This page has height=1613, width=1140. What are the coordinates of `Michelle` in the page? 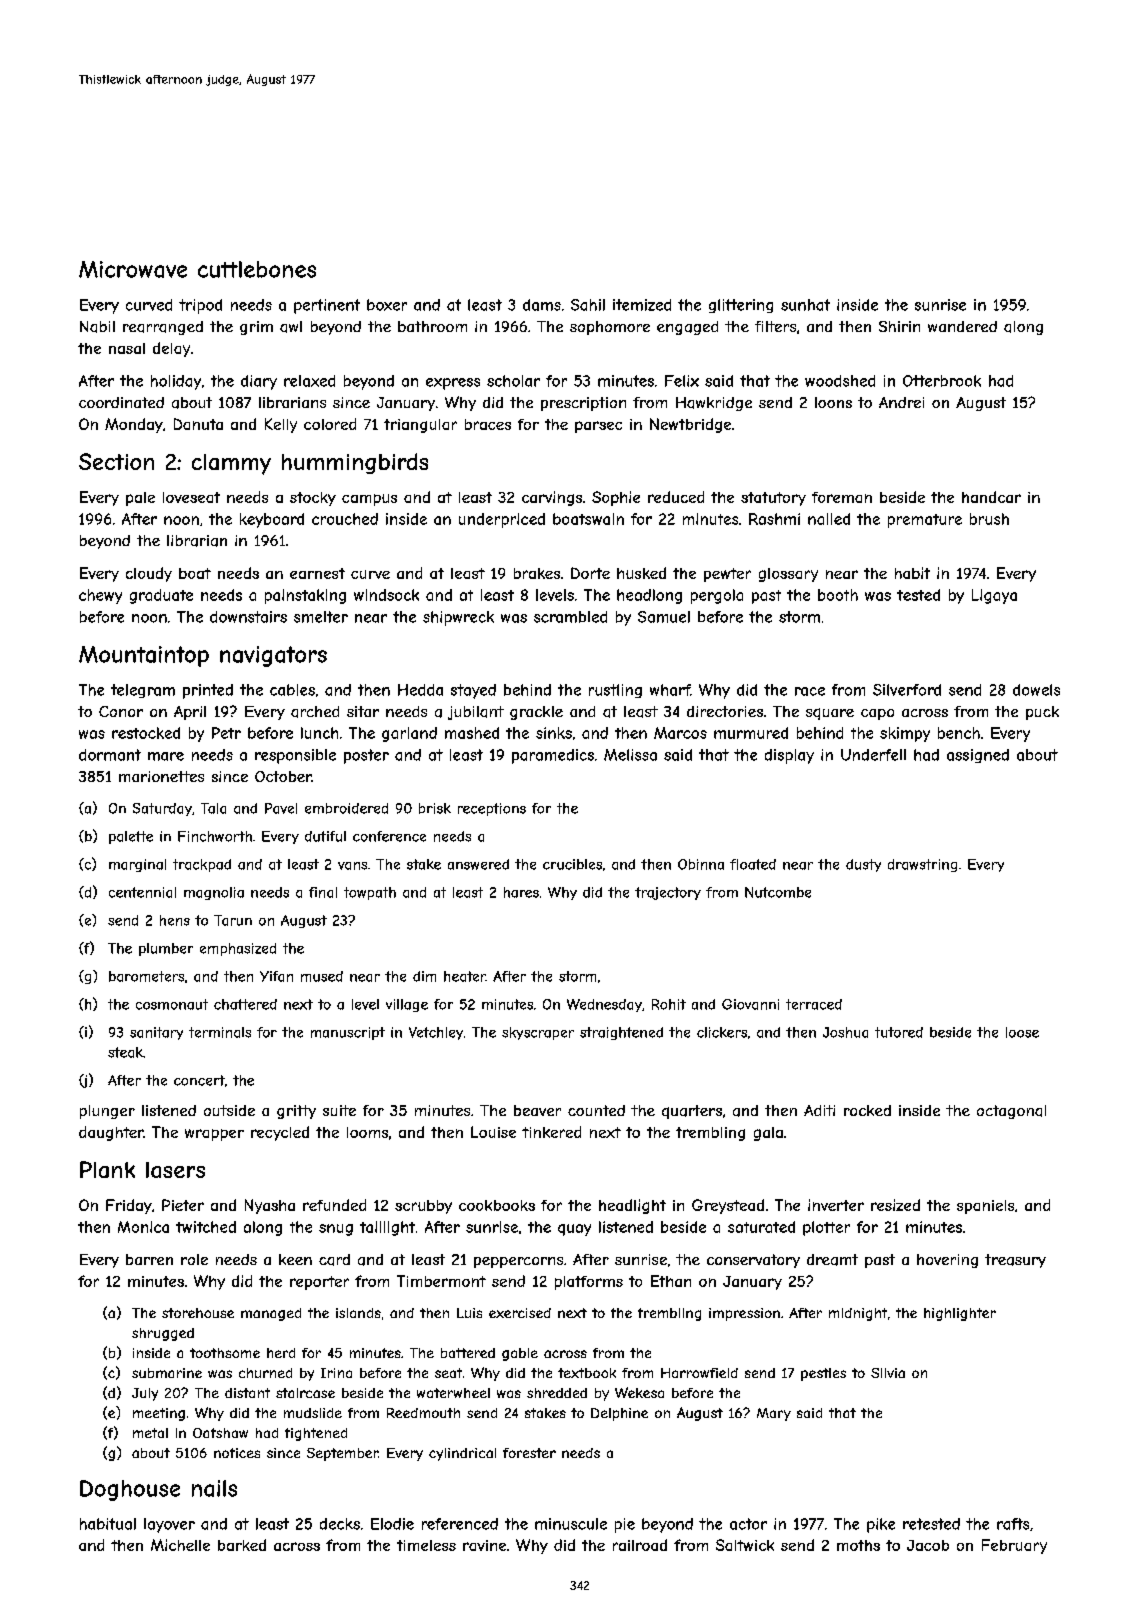 It's located at (180, 1545).
